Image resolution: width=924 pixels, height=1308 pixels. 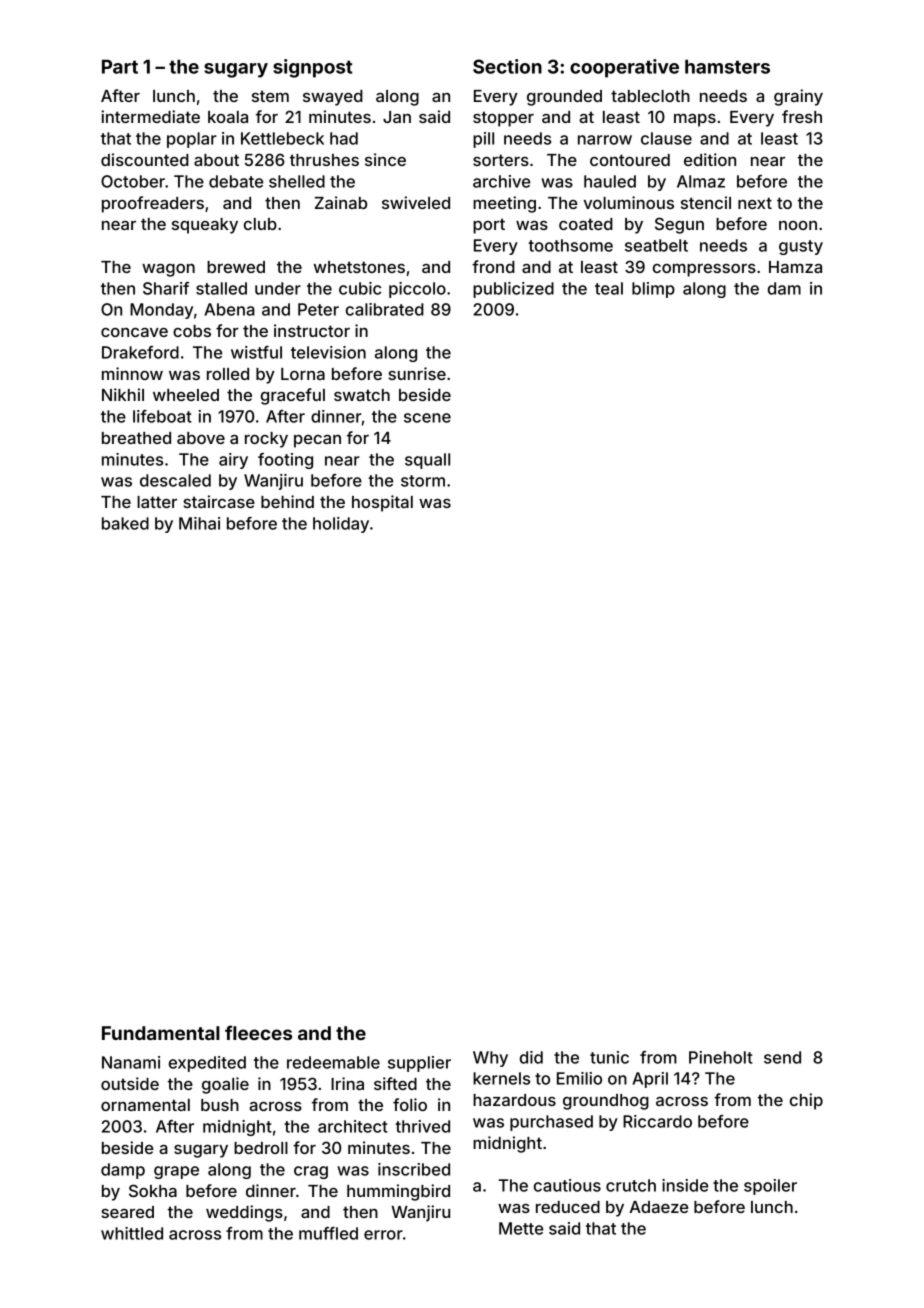 What do you see at coordinates (650, 96) in the screenshot?
I see `tablecloth` at bounding box center [650, 96].
